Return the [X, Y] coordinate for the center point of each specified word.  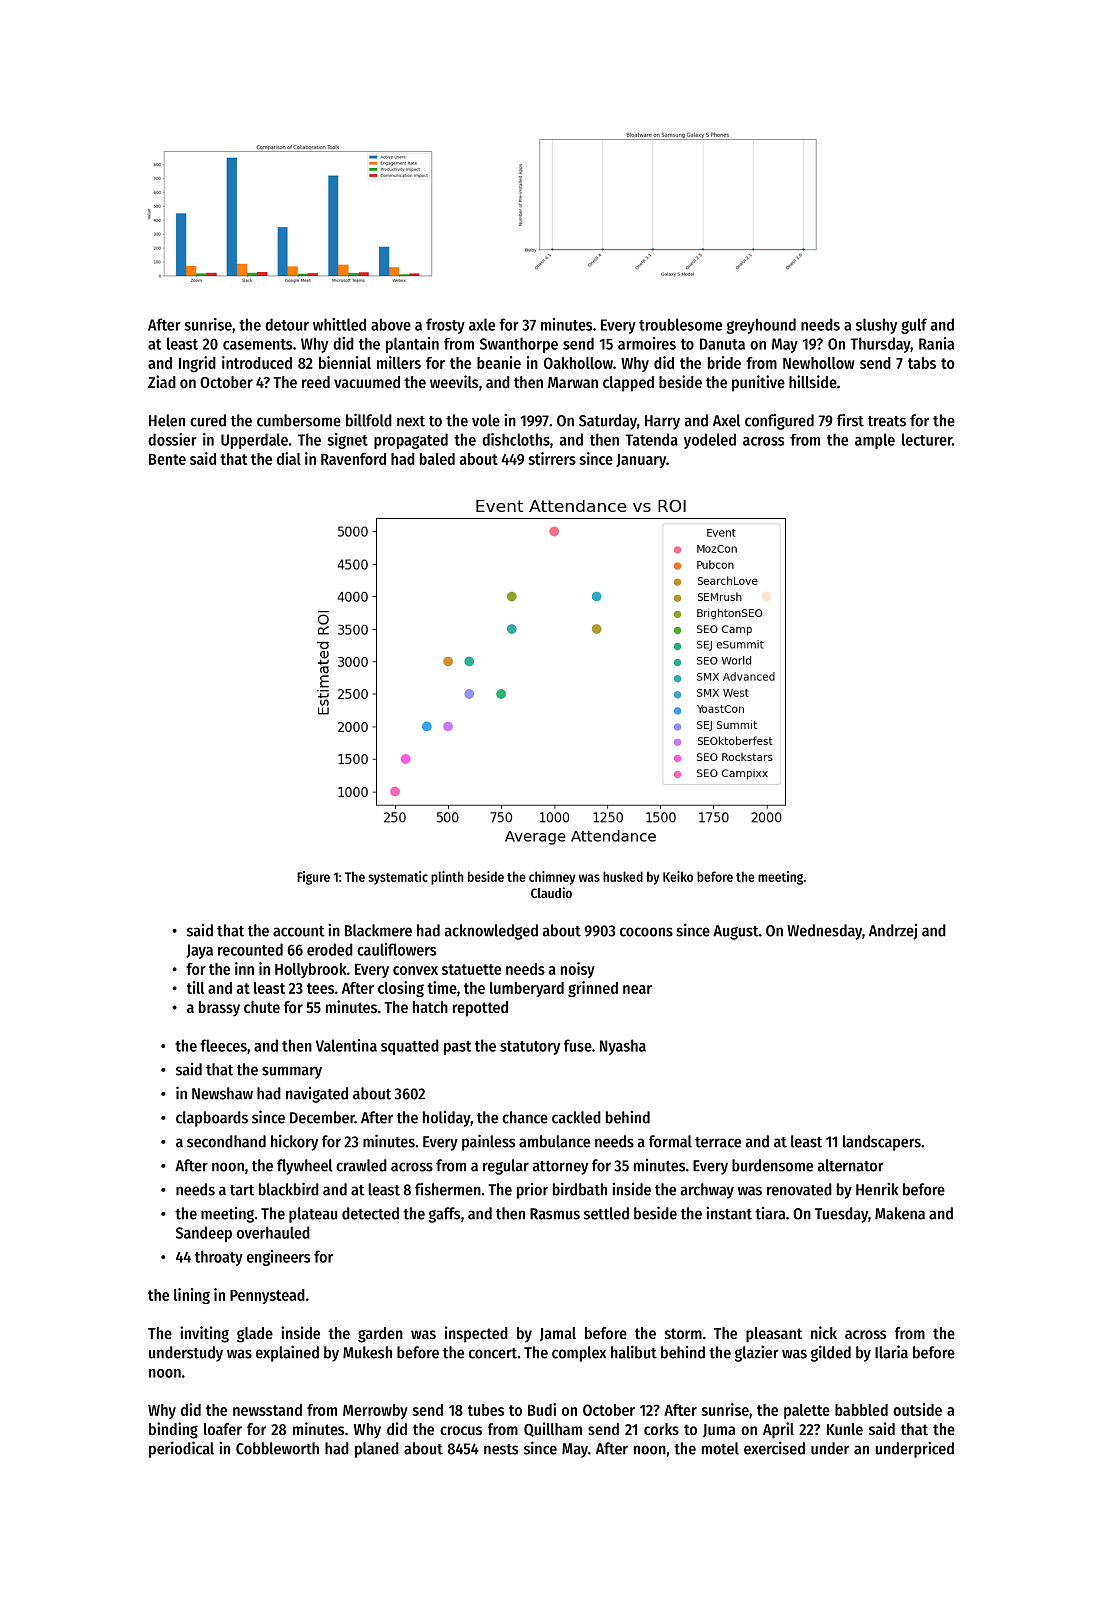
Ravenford [353, 459]
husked [623, 876]
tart [242, 1190]
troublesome [680, 324]
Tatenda [651, 439]
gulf [914, 326]
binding [173, 1430]
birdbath [580, 1189]
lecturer [927, 439]
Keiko [678, 876]
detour [287, 324]
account [299, 931]
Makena [900, 1213]
